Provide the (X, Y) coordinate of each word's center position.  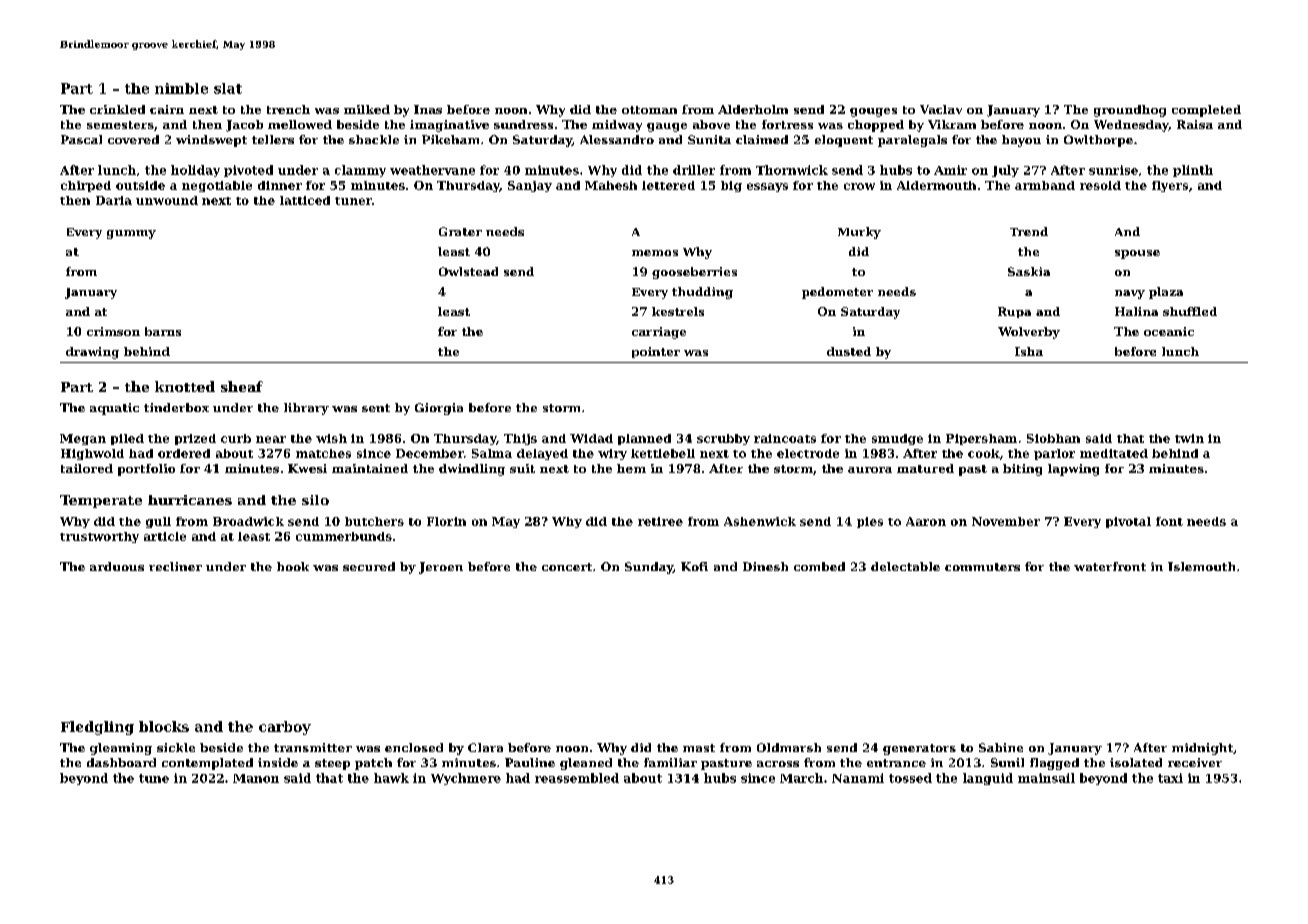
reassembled (577, 778)
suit (522, 468)
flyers (1170, 186)
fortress (787, 124)
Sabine (1001, 747)
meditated (1114, 453)
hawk (391, 778)
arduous (117, 566)
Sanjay (530, 186)
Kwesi (307, 468)
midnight (1202, 749)
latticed (305, 200)
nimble (181, 88)
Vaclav (941, 109)
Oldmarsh (789, 747)
